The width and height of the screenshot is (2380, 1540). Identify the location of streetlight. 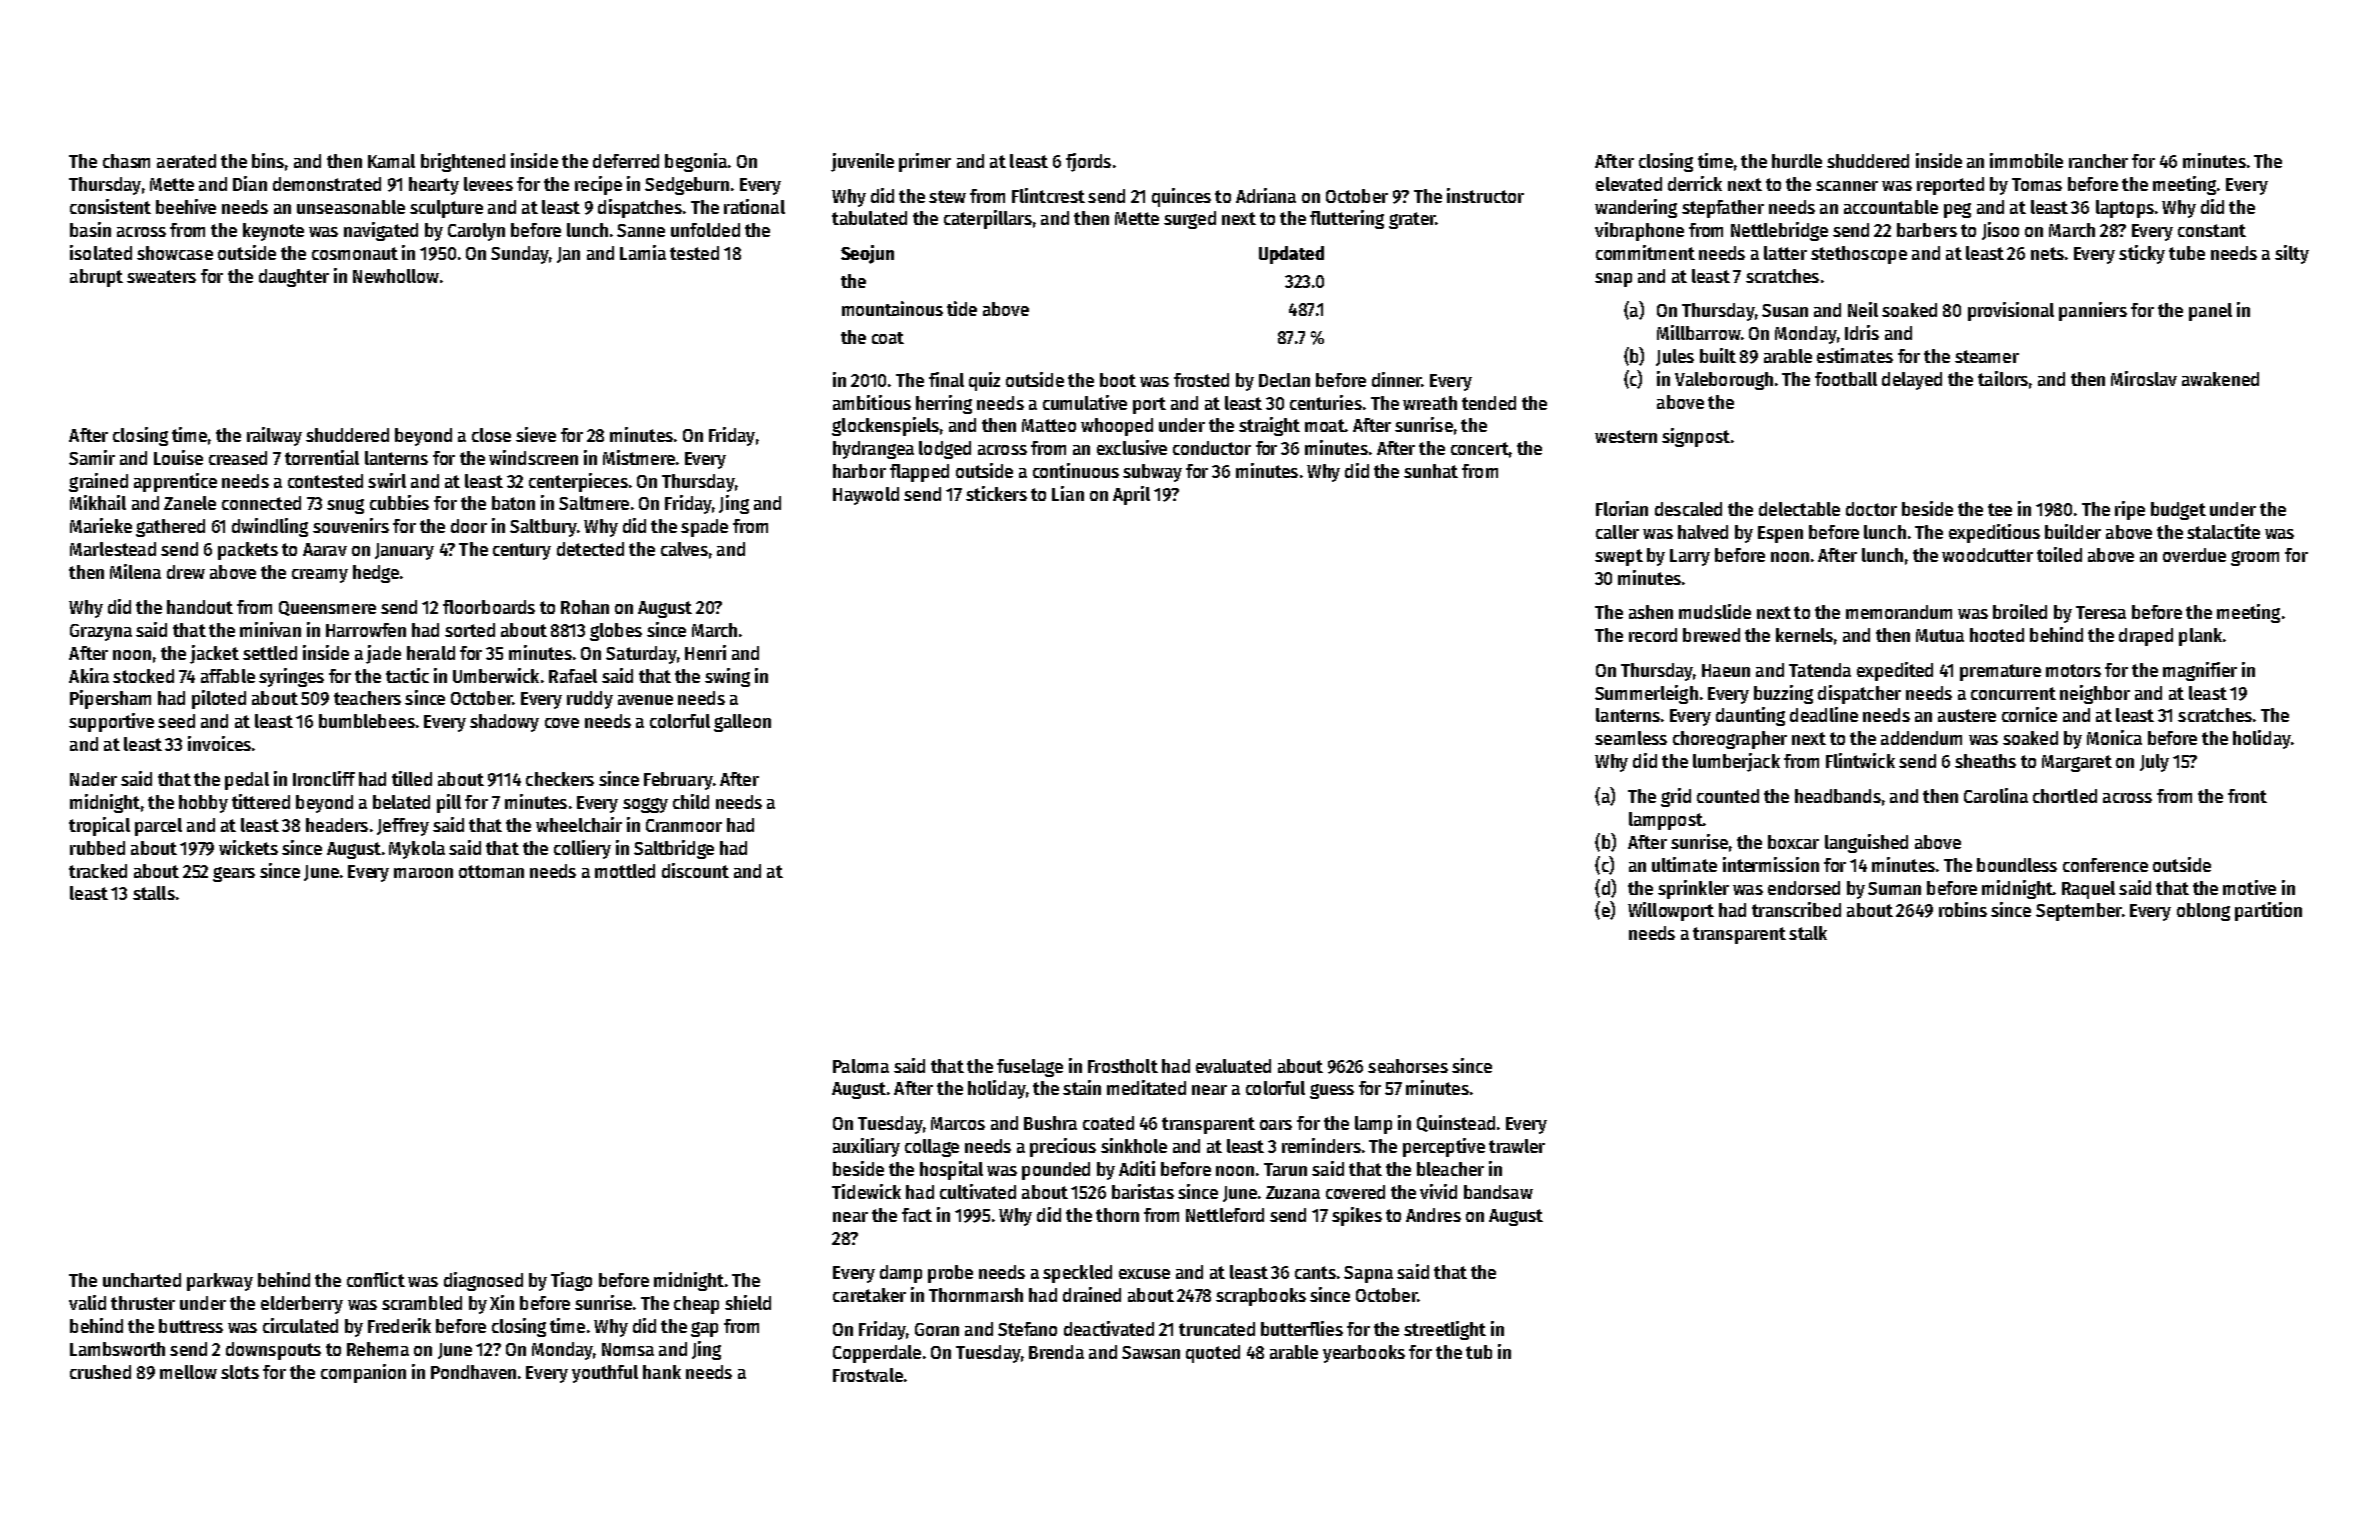
(1445, 1330).
